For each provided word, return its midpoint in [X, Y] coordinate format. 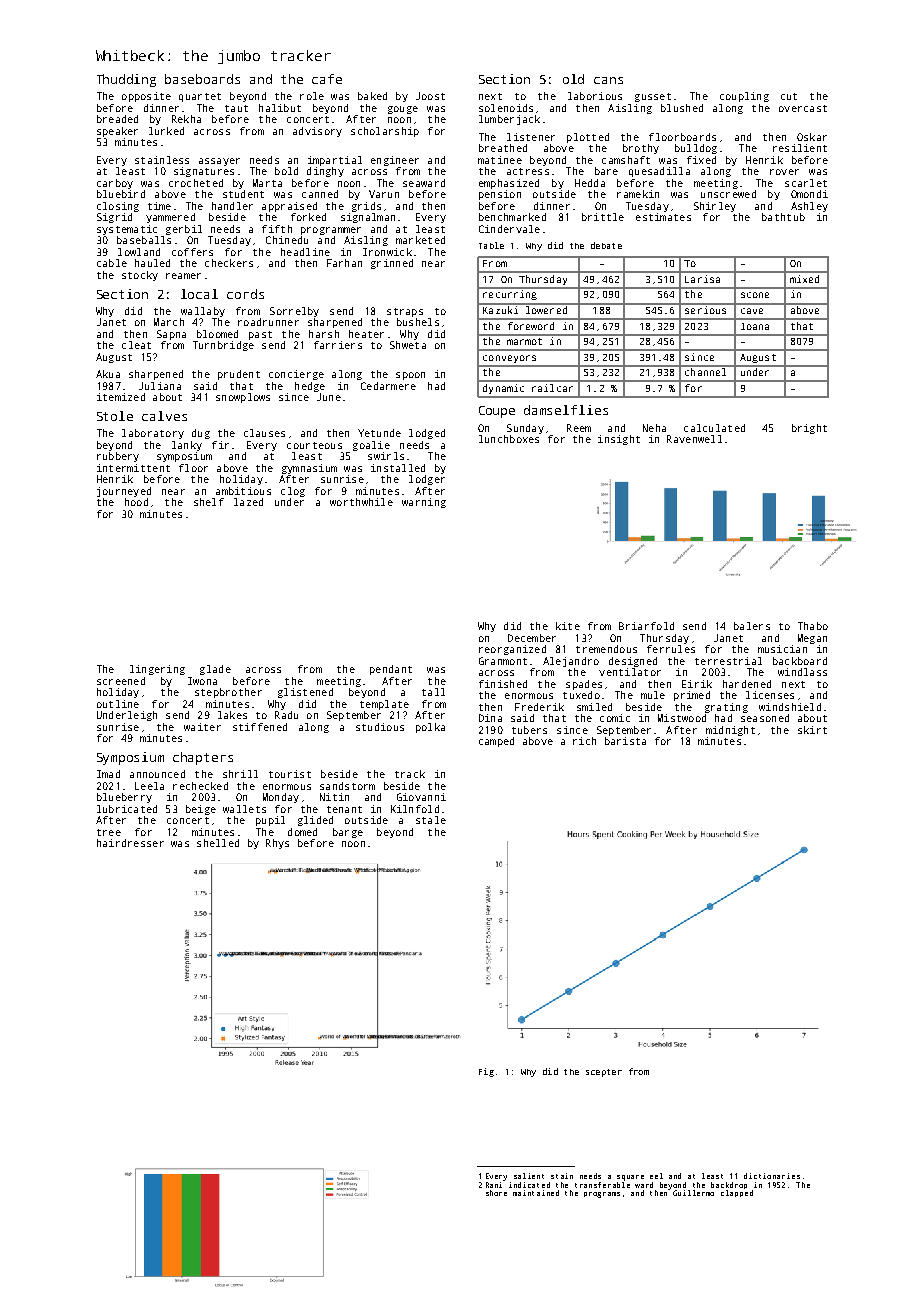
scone [755, 295]
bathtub [783, 217]
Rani [494, 1185]
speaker [117, 132]
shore [496, 1193]
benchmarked [512, 217]
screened [121, 681]
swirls [386, 456]
